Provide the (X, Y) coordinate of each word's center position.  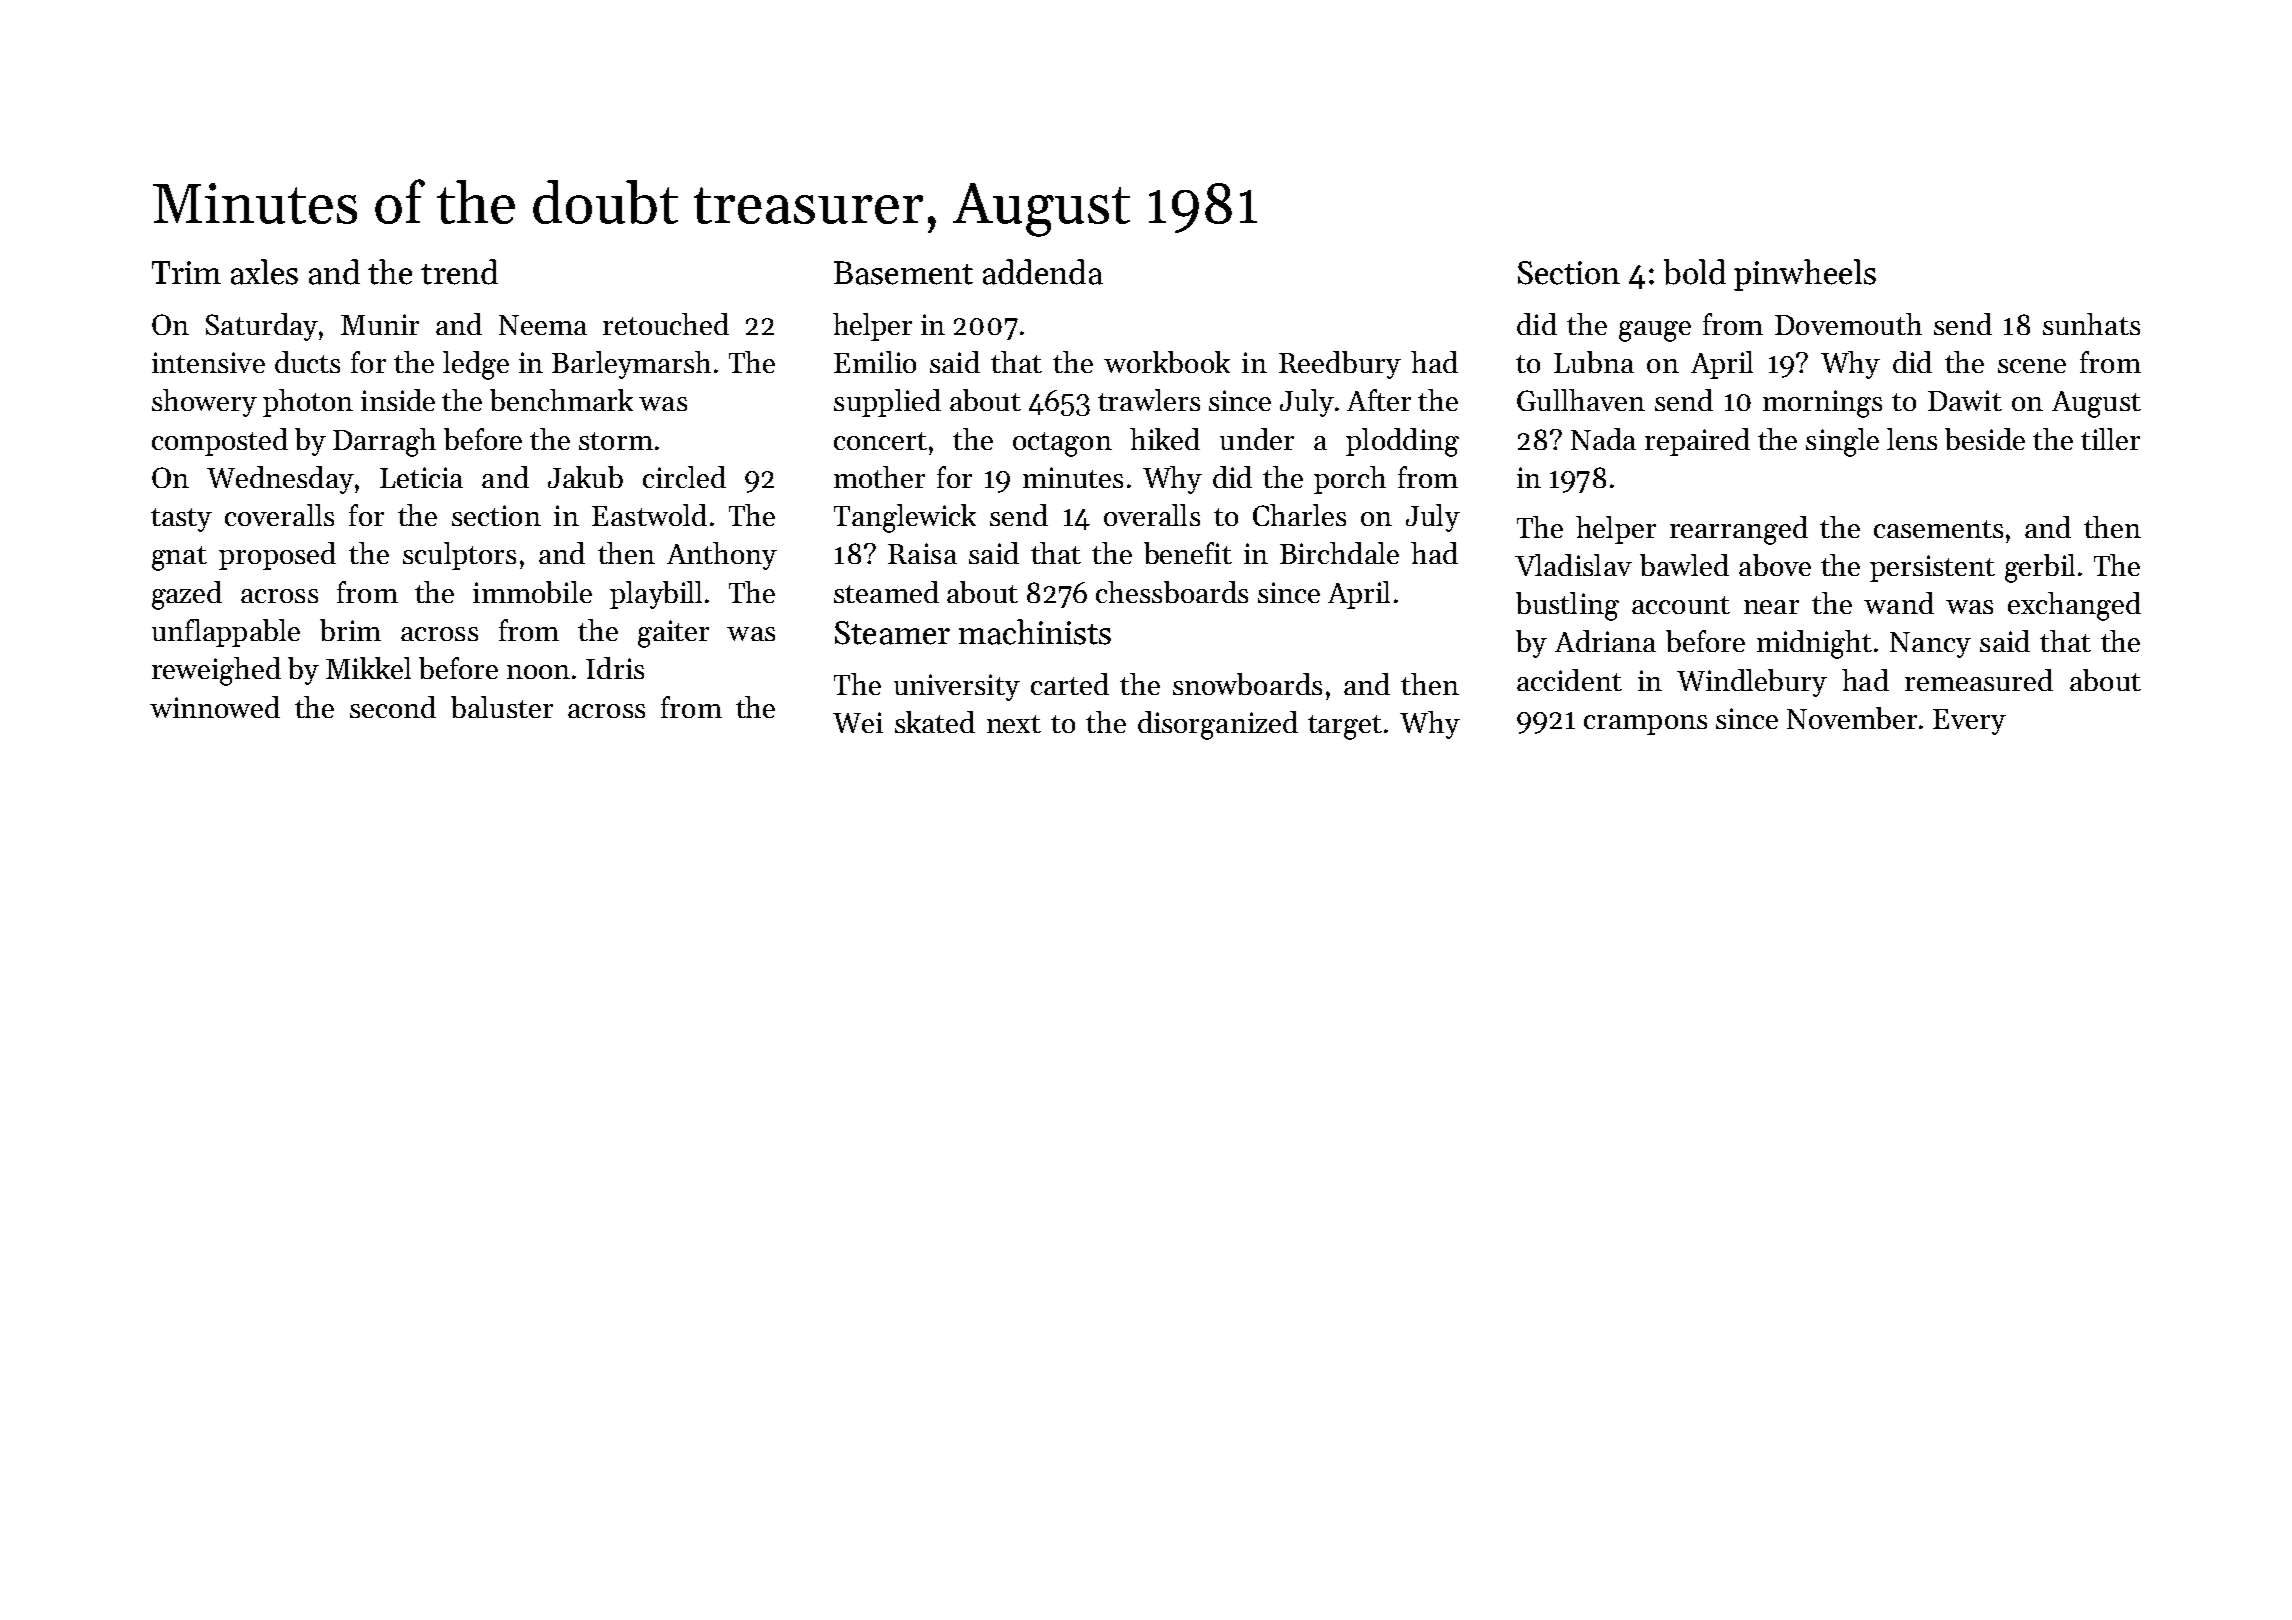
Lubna (1594, 362)
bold (1695, 272)
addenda (1043, 272)
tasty (181, 520)
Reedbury (1340, 365)
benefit (1188, 553)
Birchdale (1339, 553)
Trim (186, 272)
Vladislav (1573, 565)
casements (1938, 529)
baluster (502, 707)
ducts (307, 362)
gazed (187, 595)
